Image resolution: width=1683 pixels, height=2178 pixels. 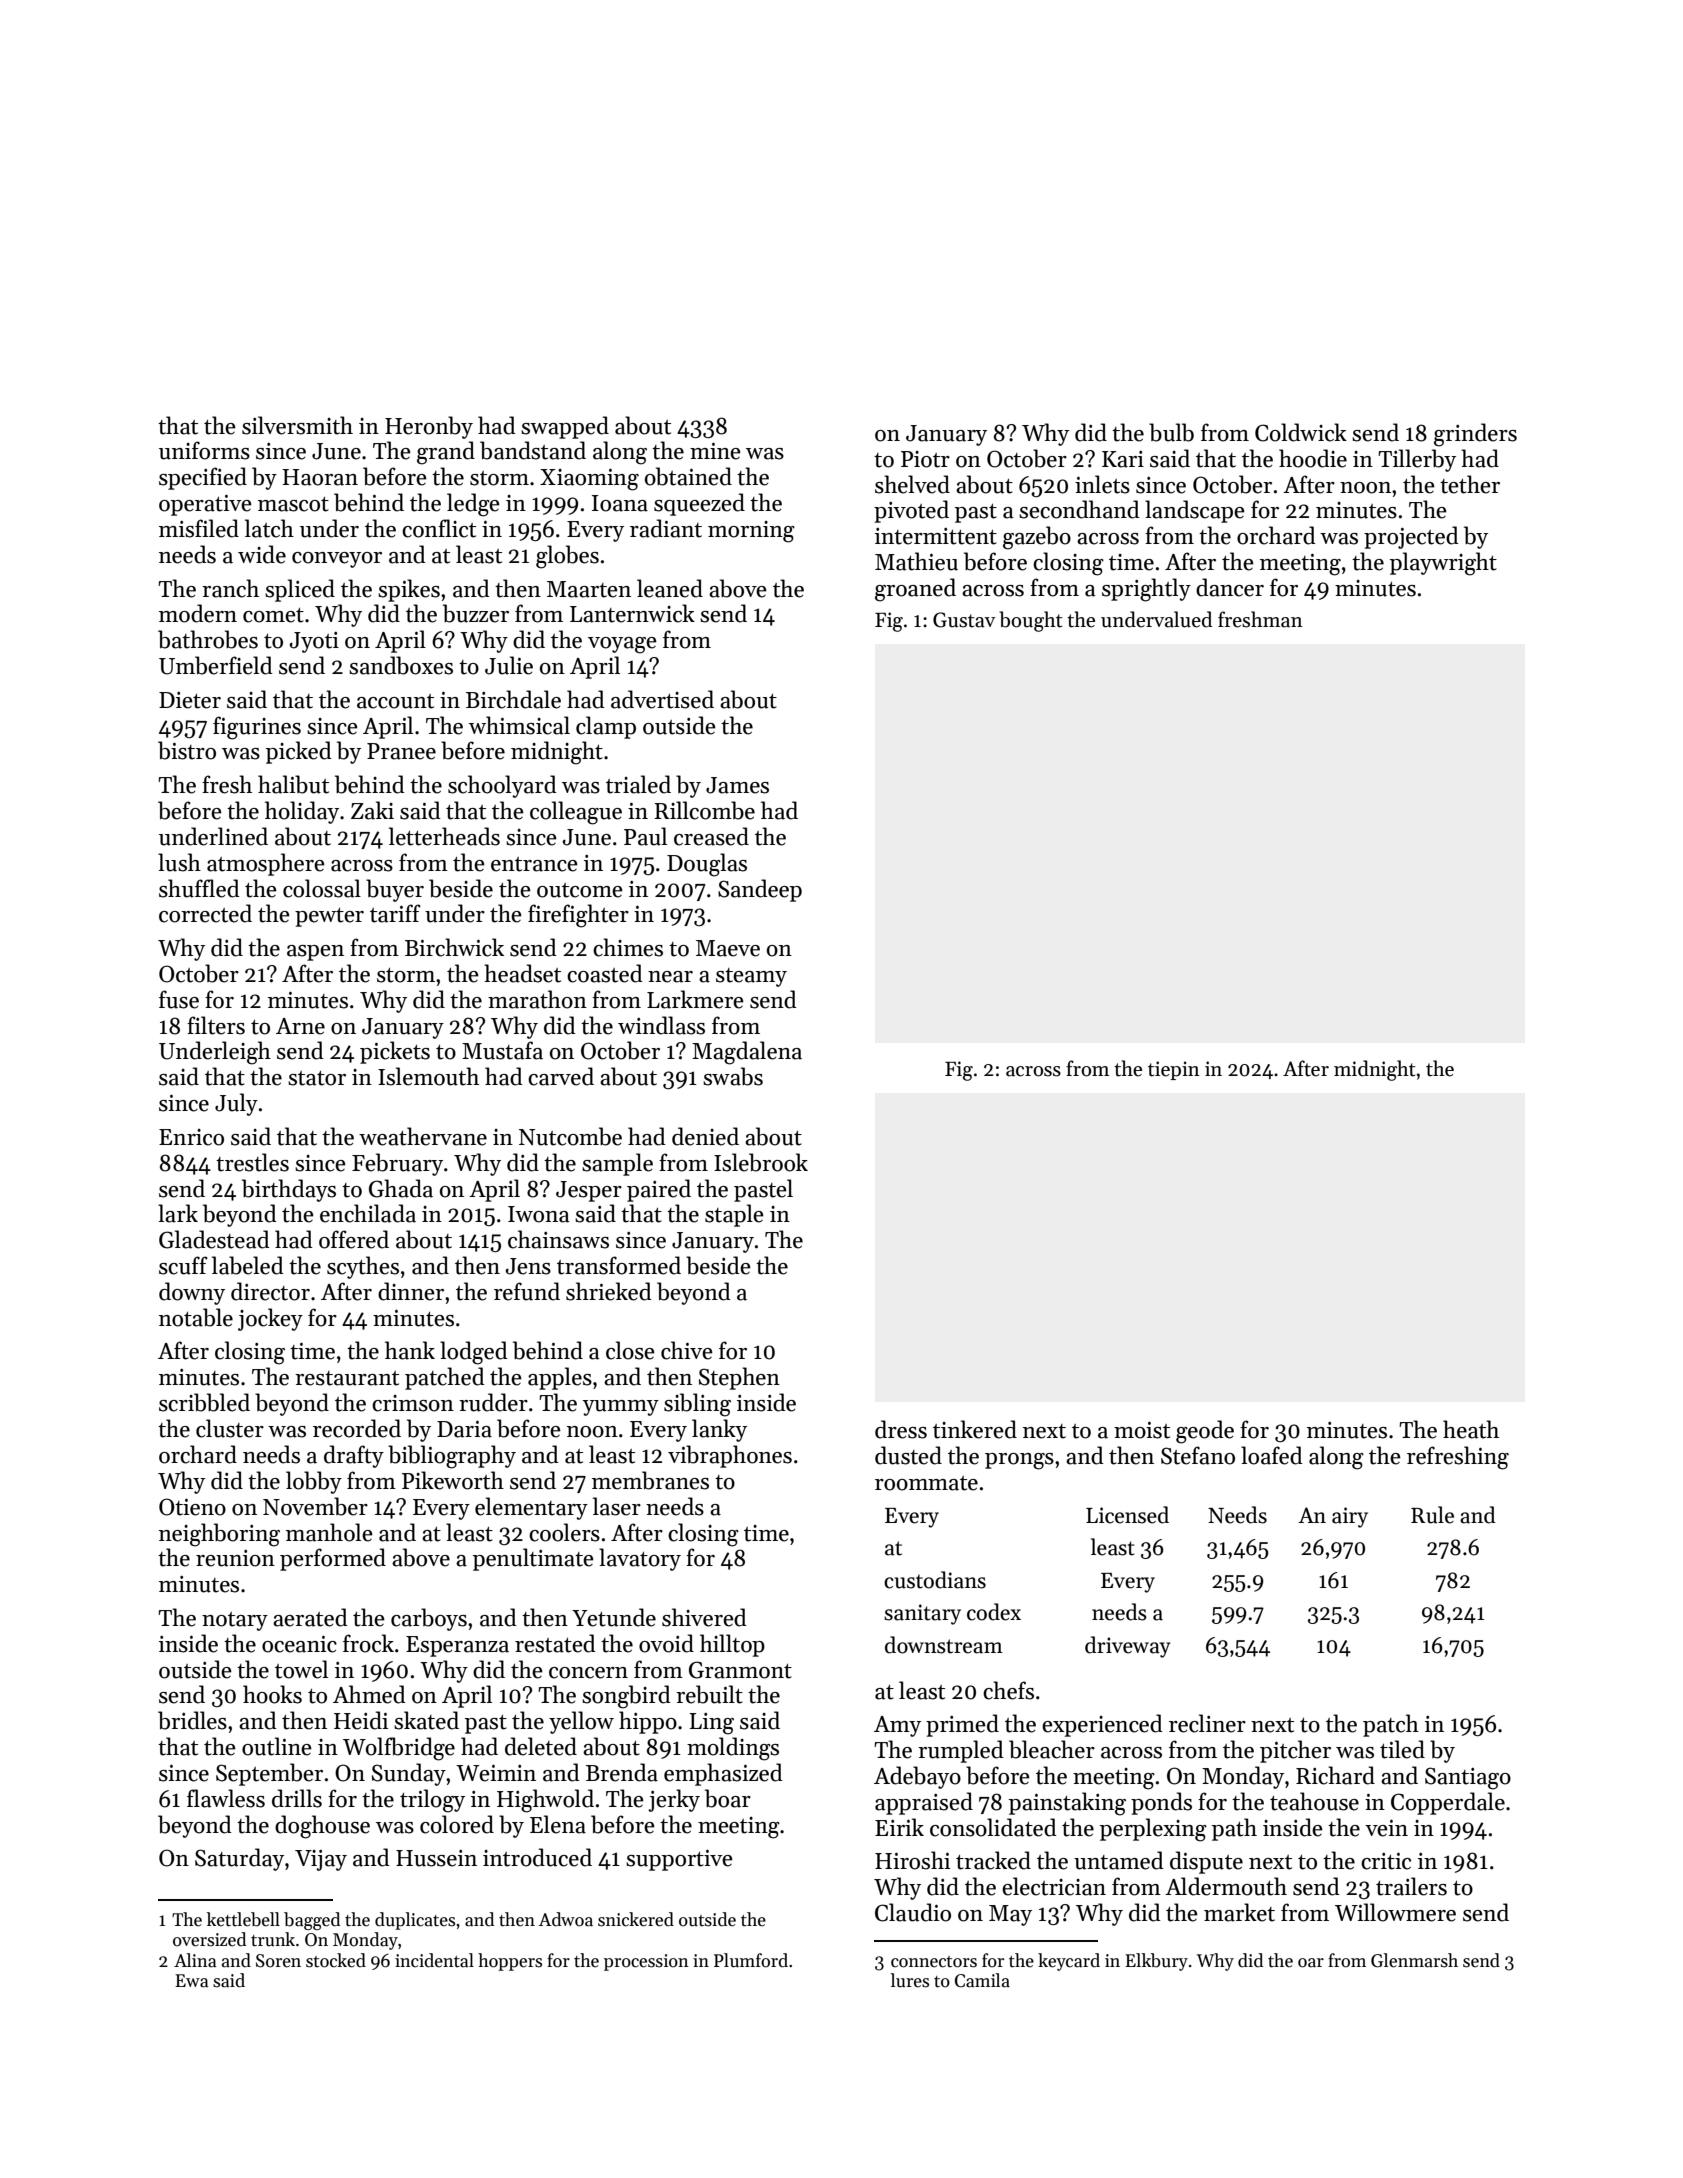 I want to click on Glenmarsh, so click(x=1414, y=1960).
